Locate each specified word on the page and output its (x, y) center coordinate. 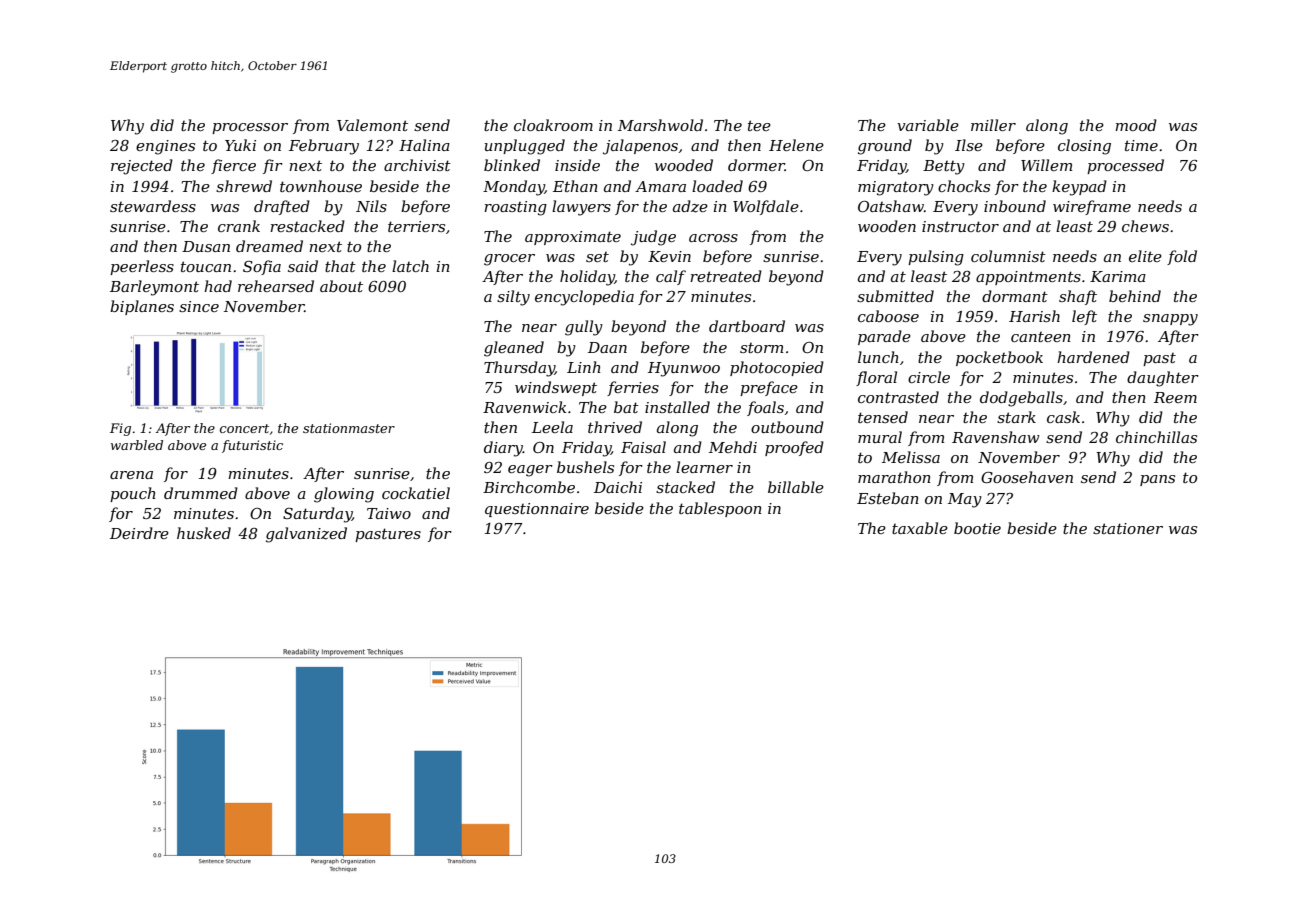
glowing (344, 495)
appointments (1028, 278)
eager (530, 471)
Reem (1175, 397)
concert (244, 428)
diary (503, 449)
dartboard (747, 326)
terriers (416, 226)
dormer (756, 165)
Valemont (372, 125)
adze (690, 206)
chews (1145, 226)
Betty (944, 167)
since (199, 306)
